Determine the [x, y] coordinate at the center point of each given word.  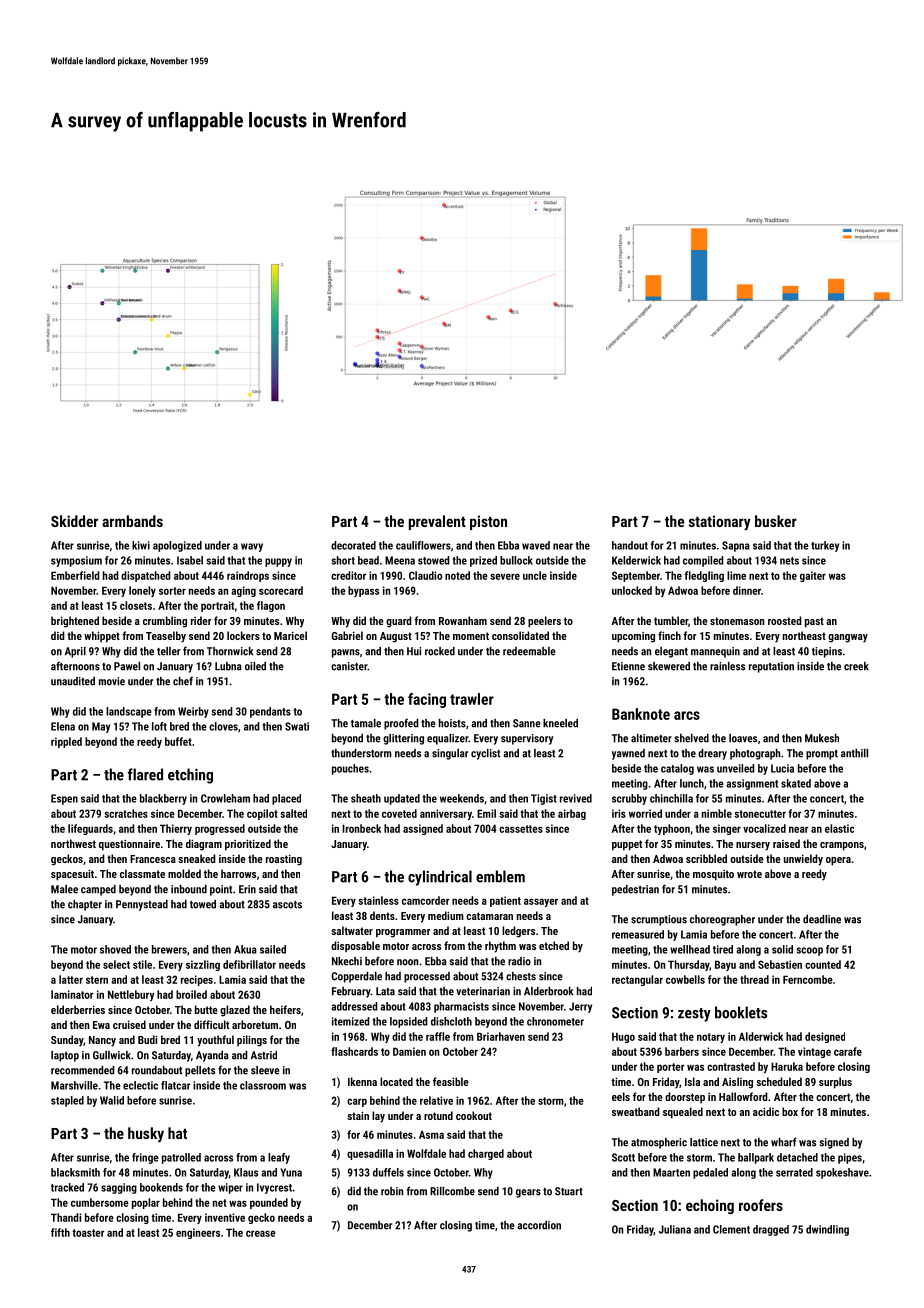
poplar [146, 1203]
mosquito [713, 875]
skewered [669, 666]
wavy [252, 547]
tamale [366, 723]
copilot [262, 814]
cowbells [685, 979]
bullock [516, 560]
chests [521, 976]
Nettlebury [131, 995]
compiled [703, 561]
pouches [350, 769]
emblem [500, 876]
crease [261, 1233]
